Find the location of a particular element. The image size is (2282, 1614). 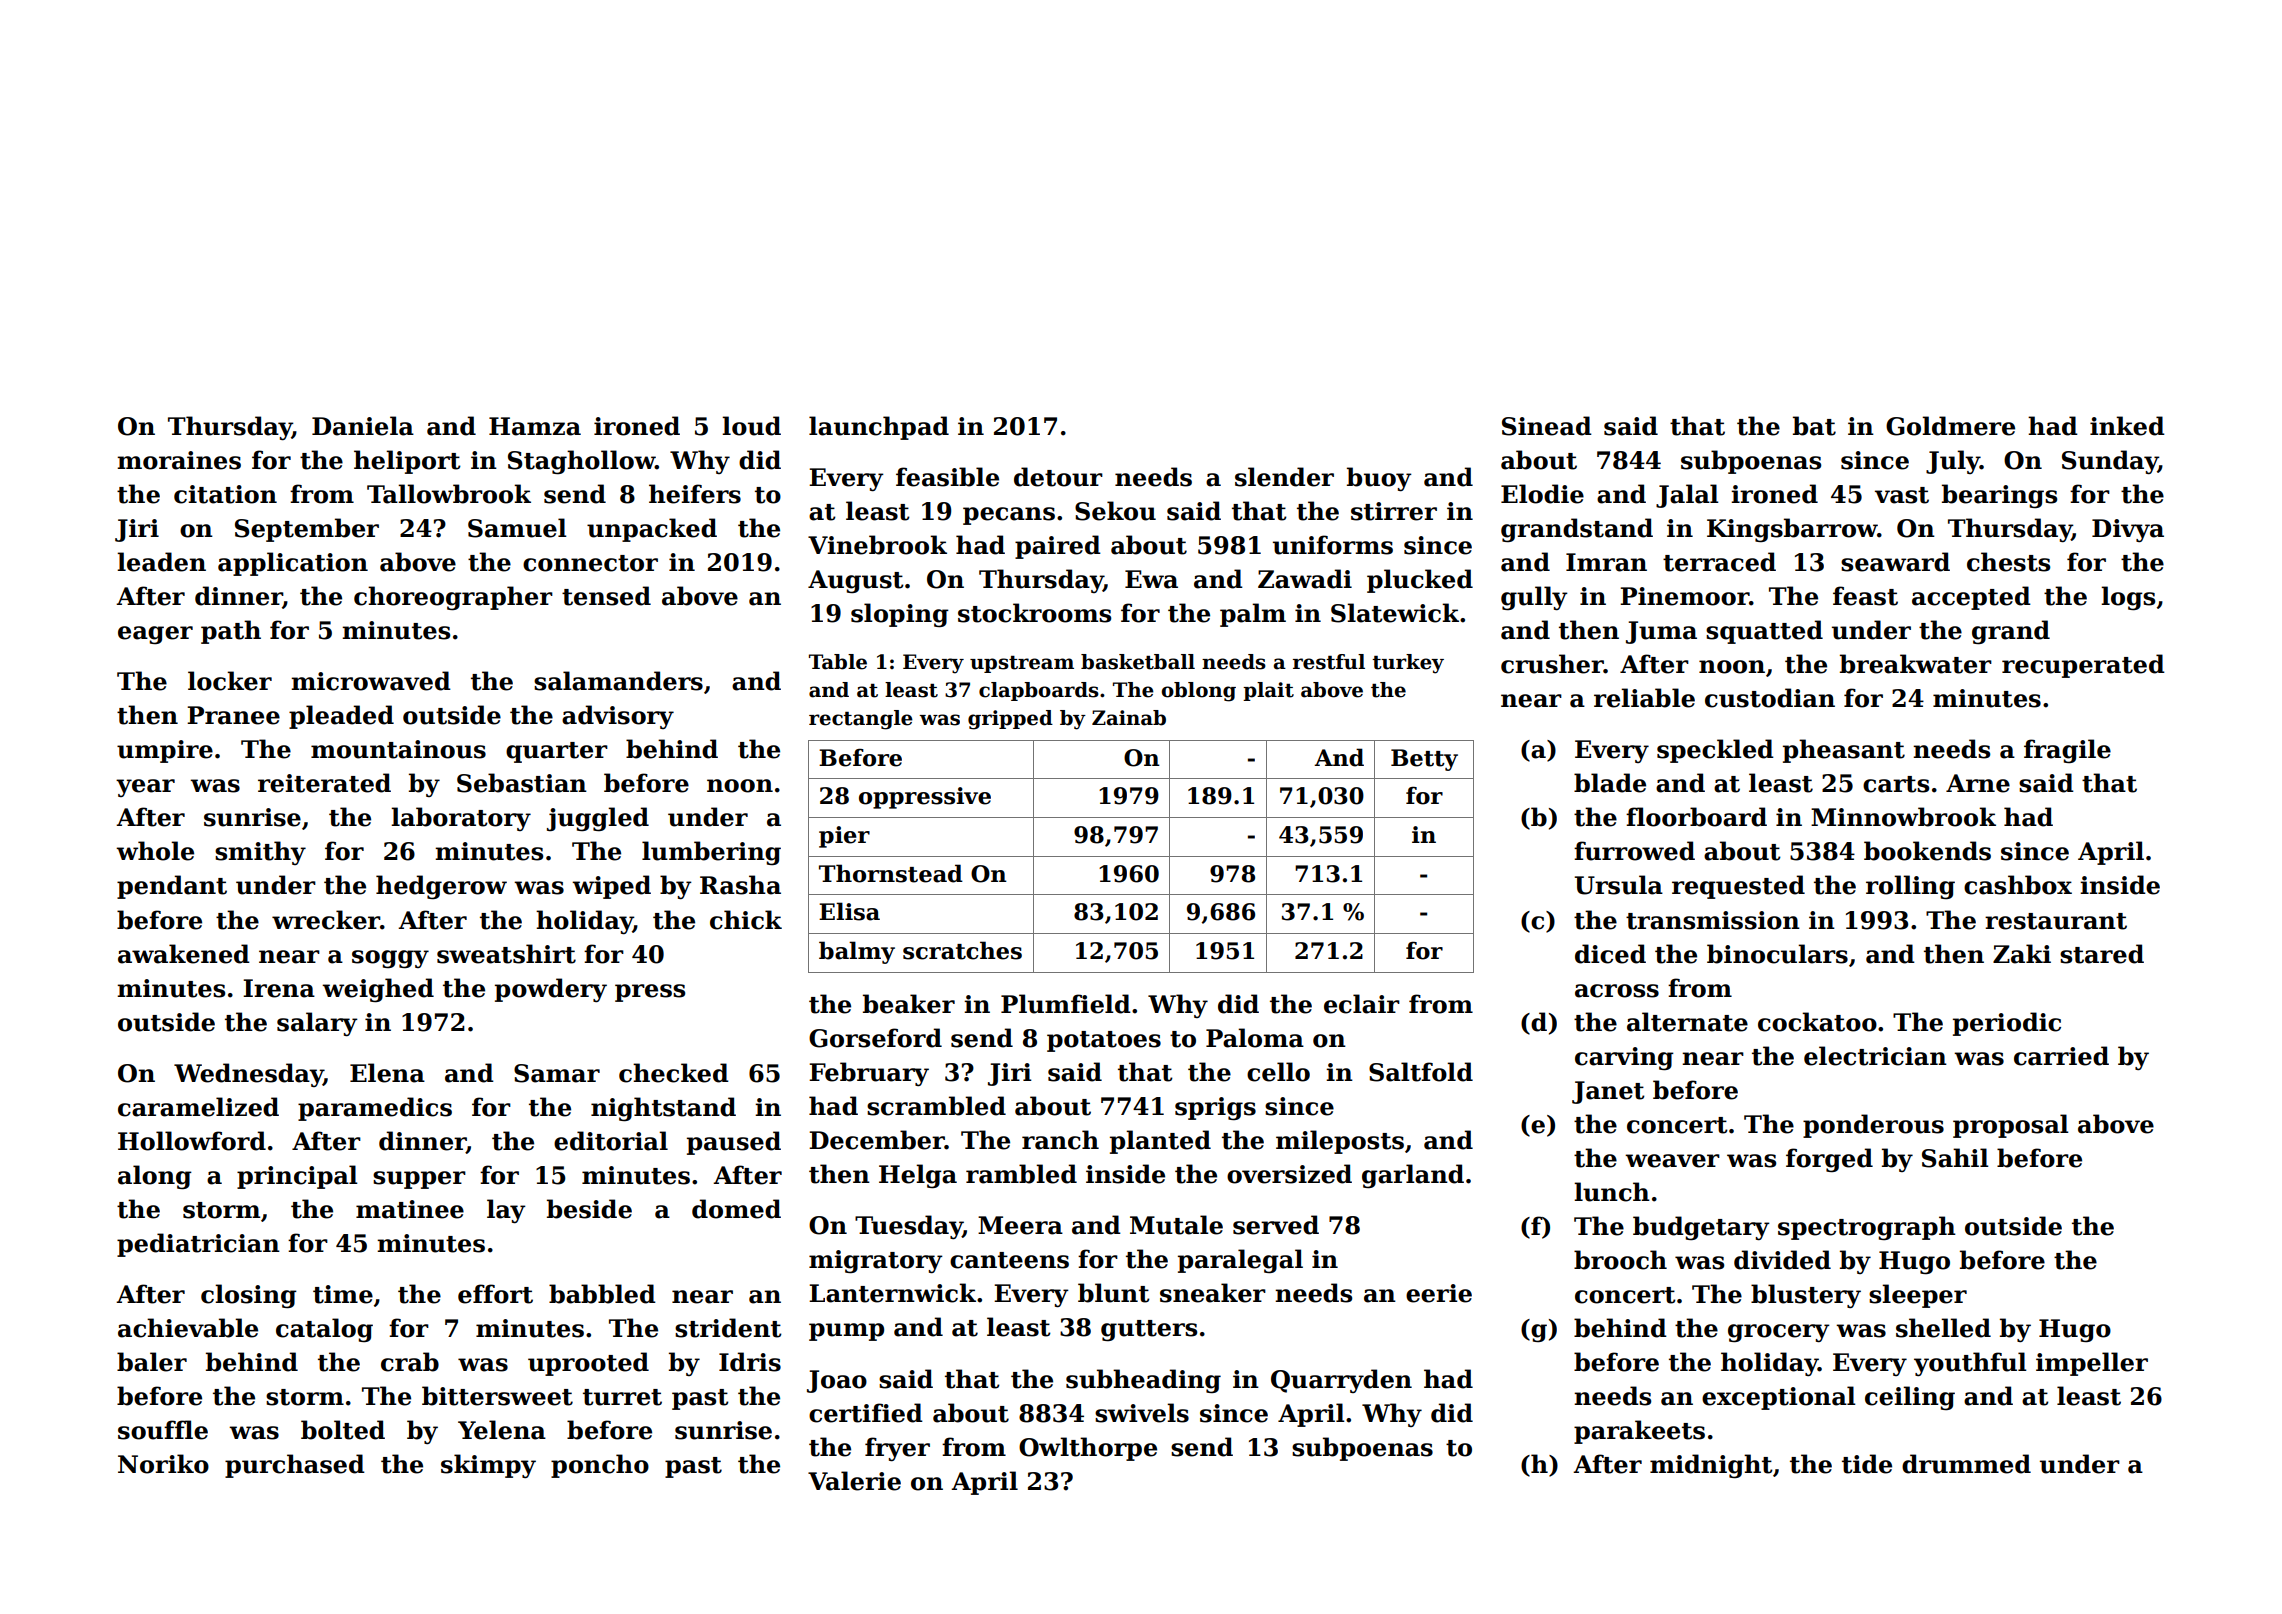

heliport is located at coordinates (407, 462).
